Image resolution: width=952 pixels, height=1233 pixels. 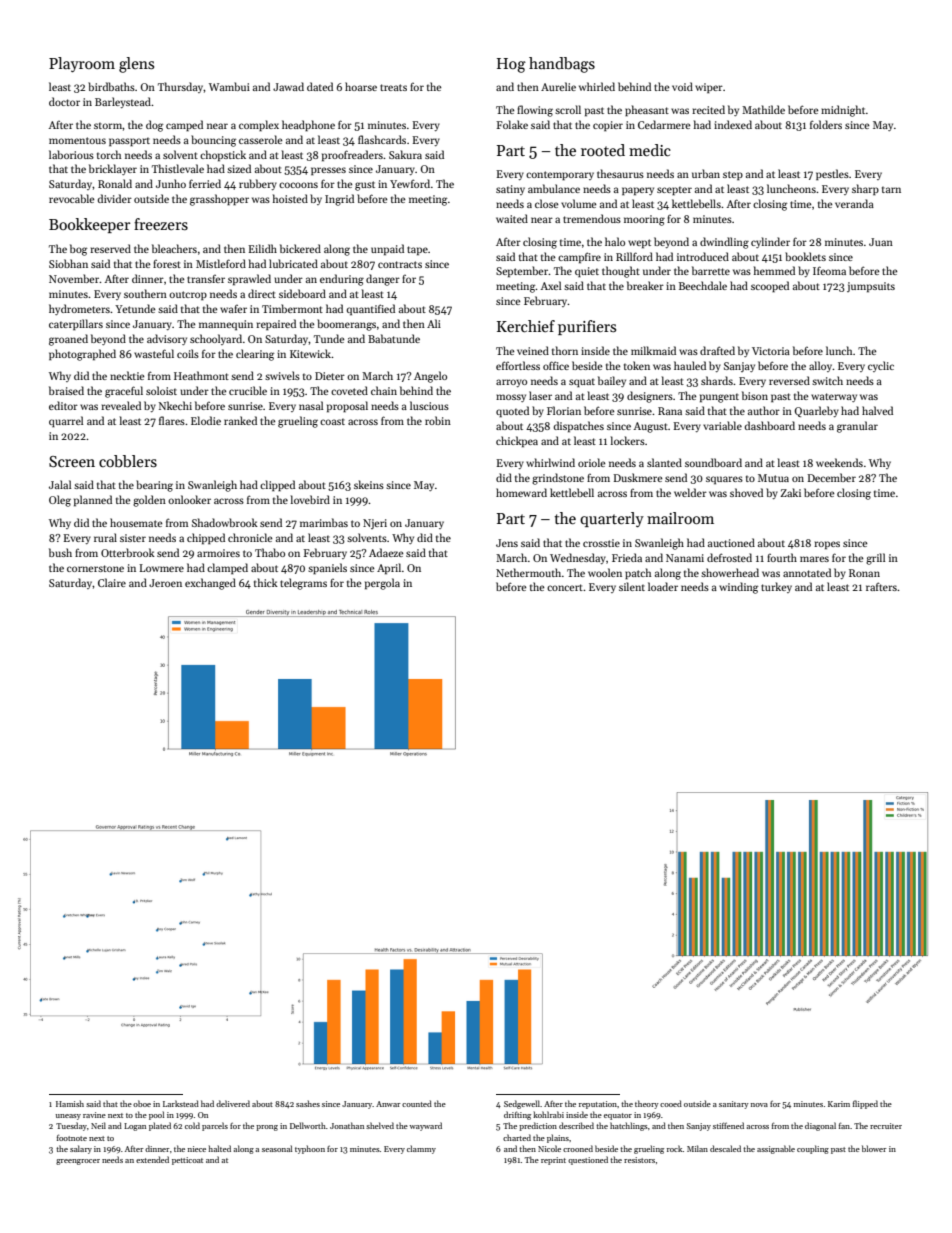 I want to click on danger, so click(x=383, y=280).
